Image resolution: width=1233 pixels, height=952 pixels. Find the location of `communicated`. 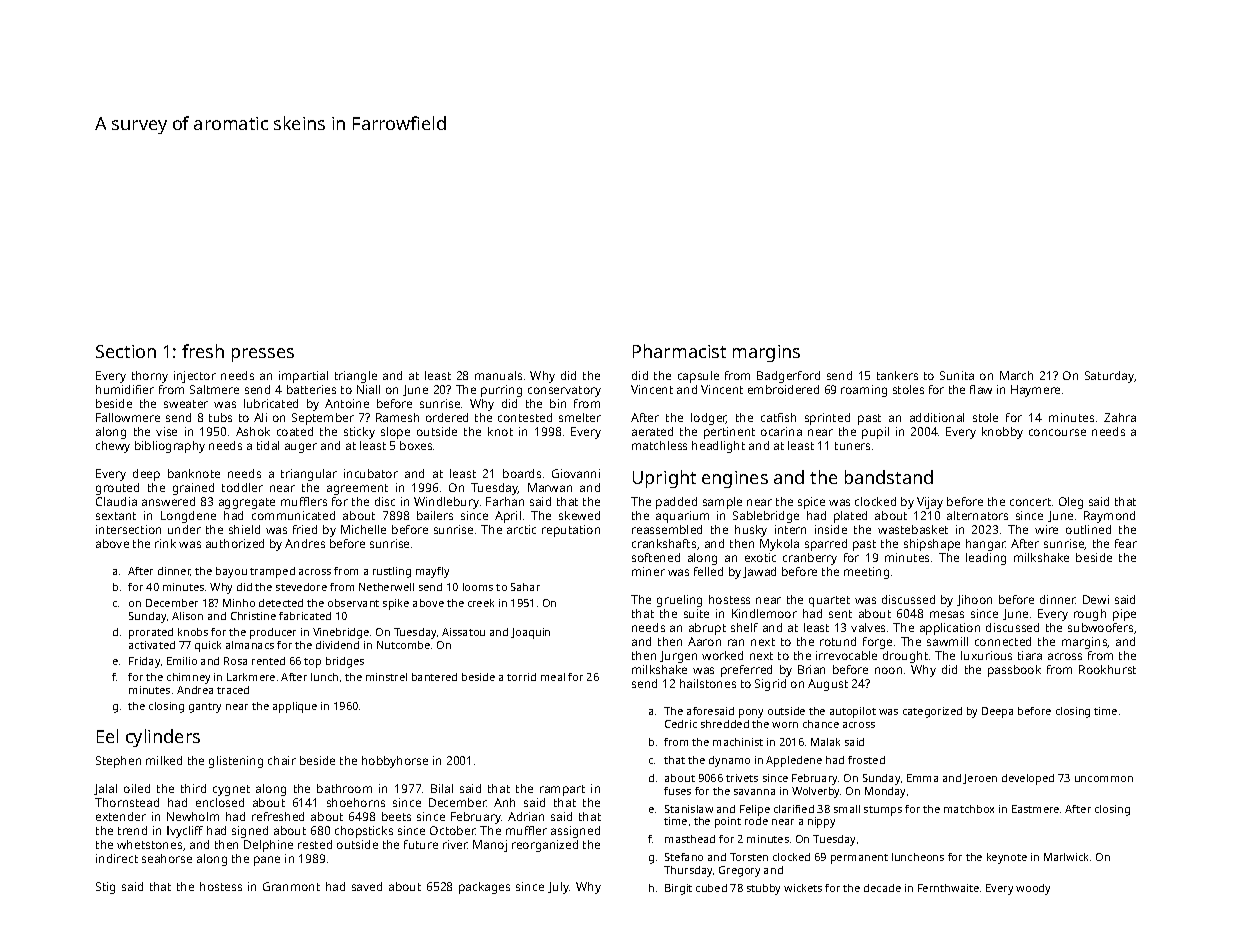

communicated is located at coordinates (293, 515).
